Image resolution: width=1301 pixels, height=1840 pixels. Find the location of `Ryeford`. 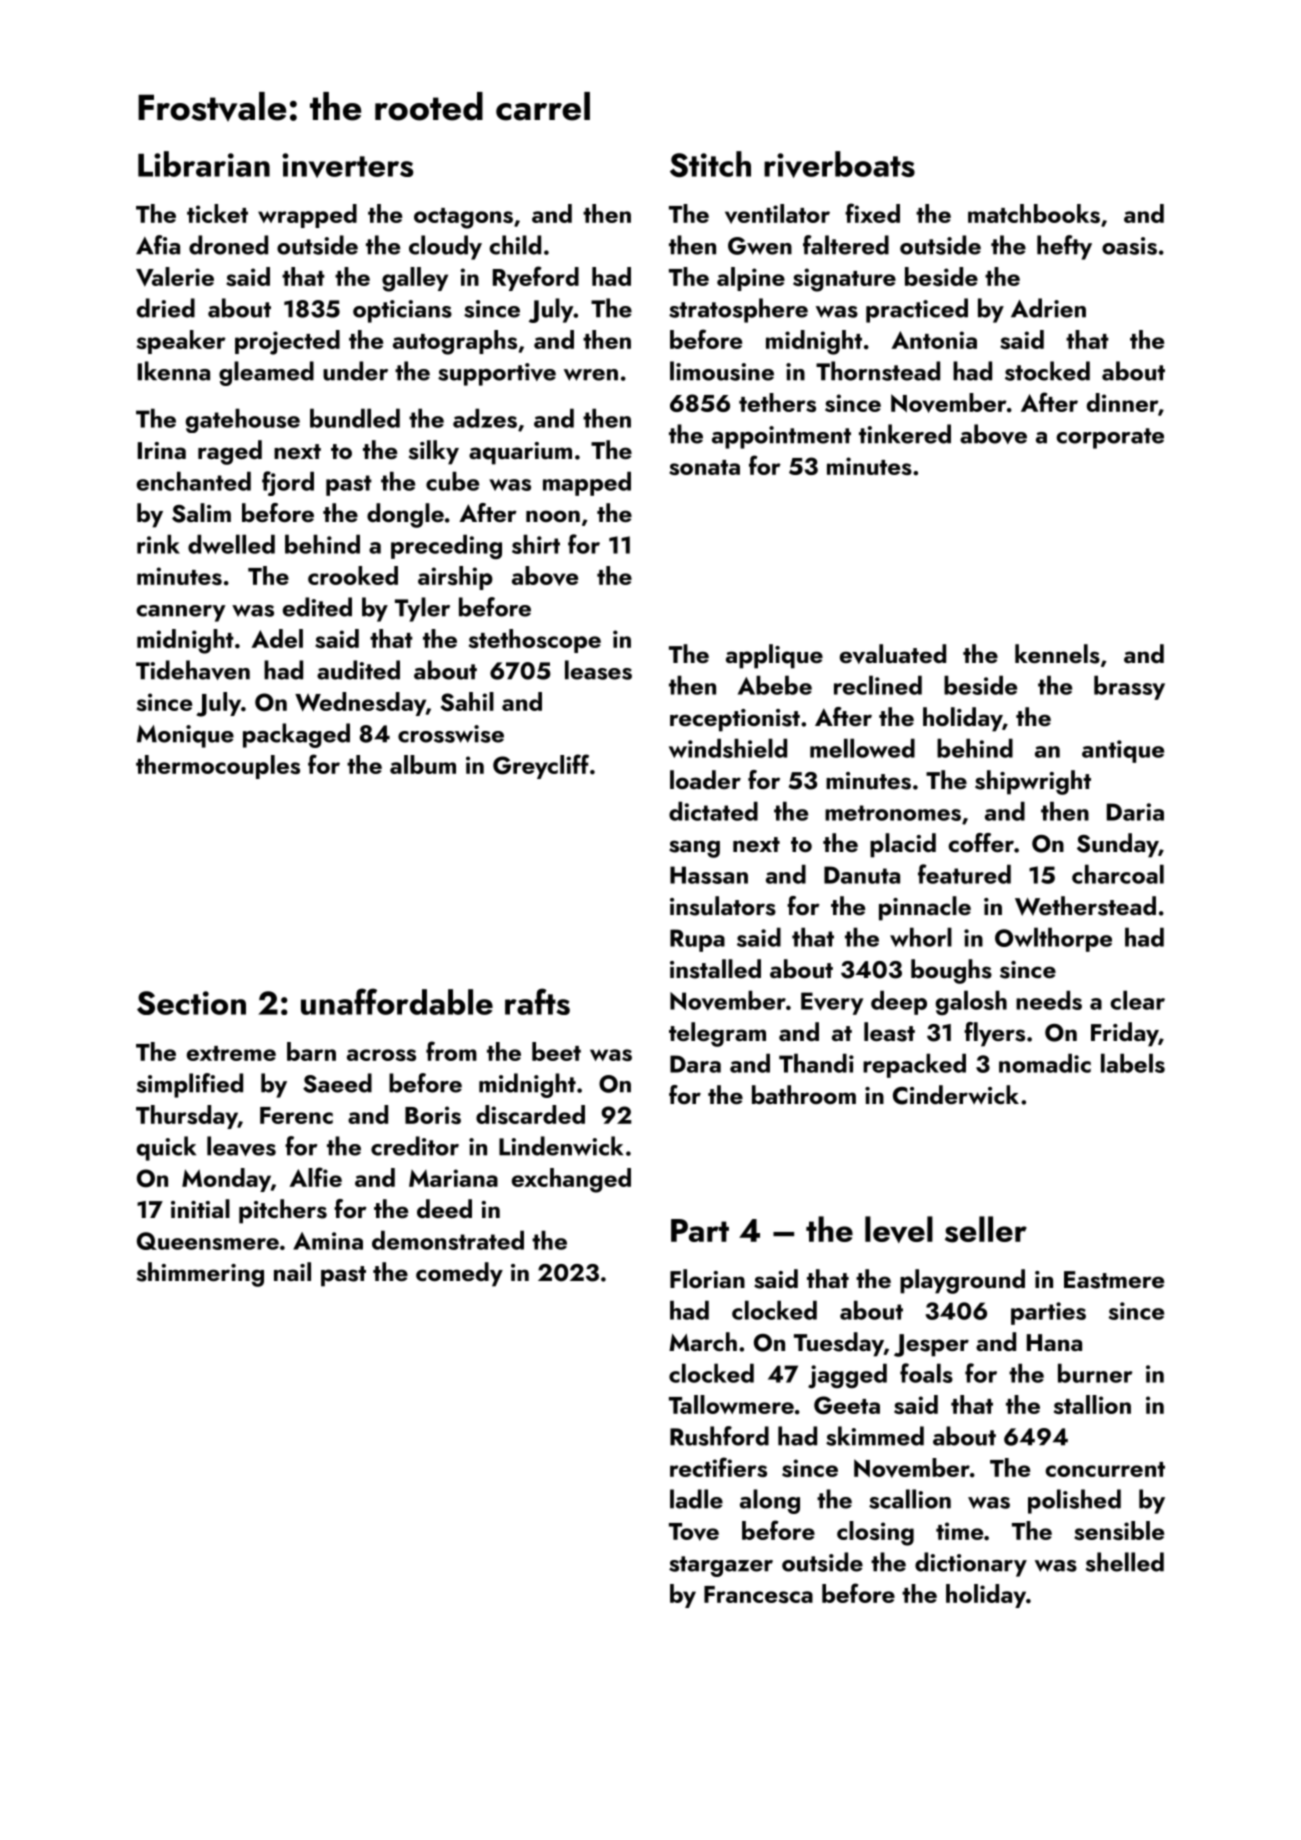

Ryeford is located at coordinates (536, 278).
